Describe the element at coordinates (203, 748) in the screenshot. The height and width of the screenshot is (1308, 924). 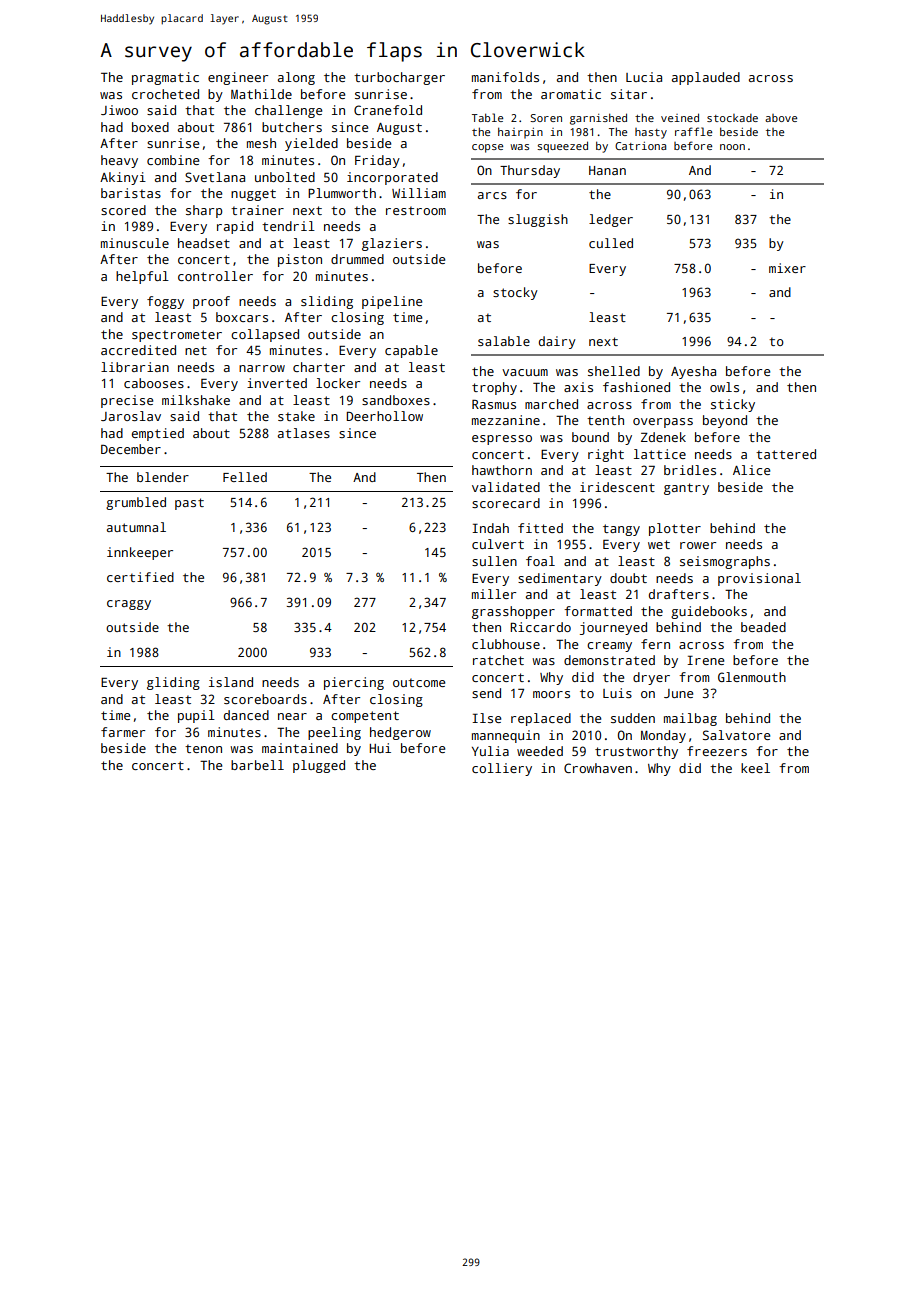
I see `tenon` at that location.
